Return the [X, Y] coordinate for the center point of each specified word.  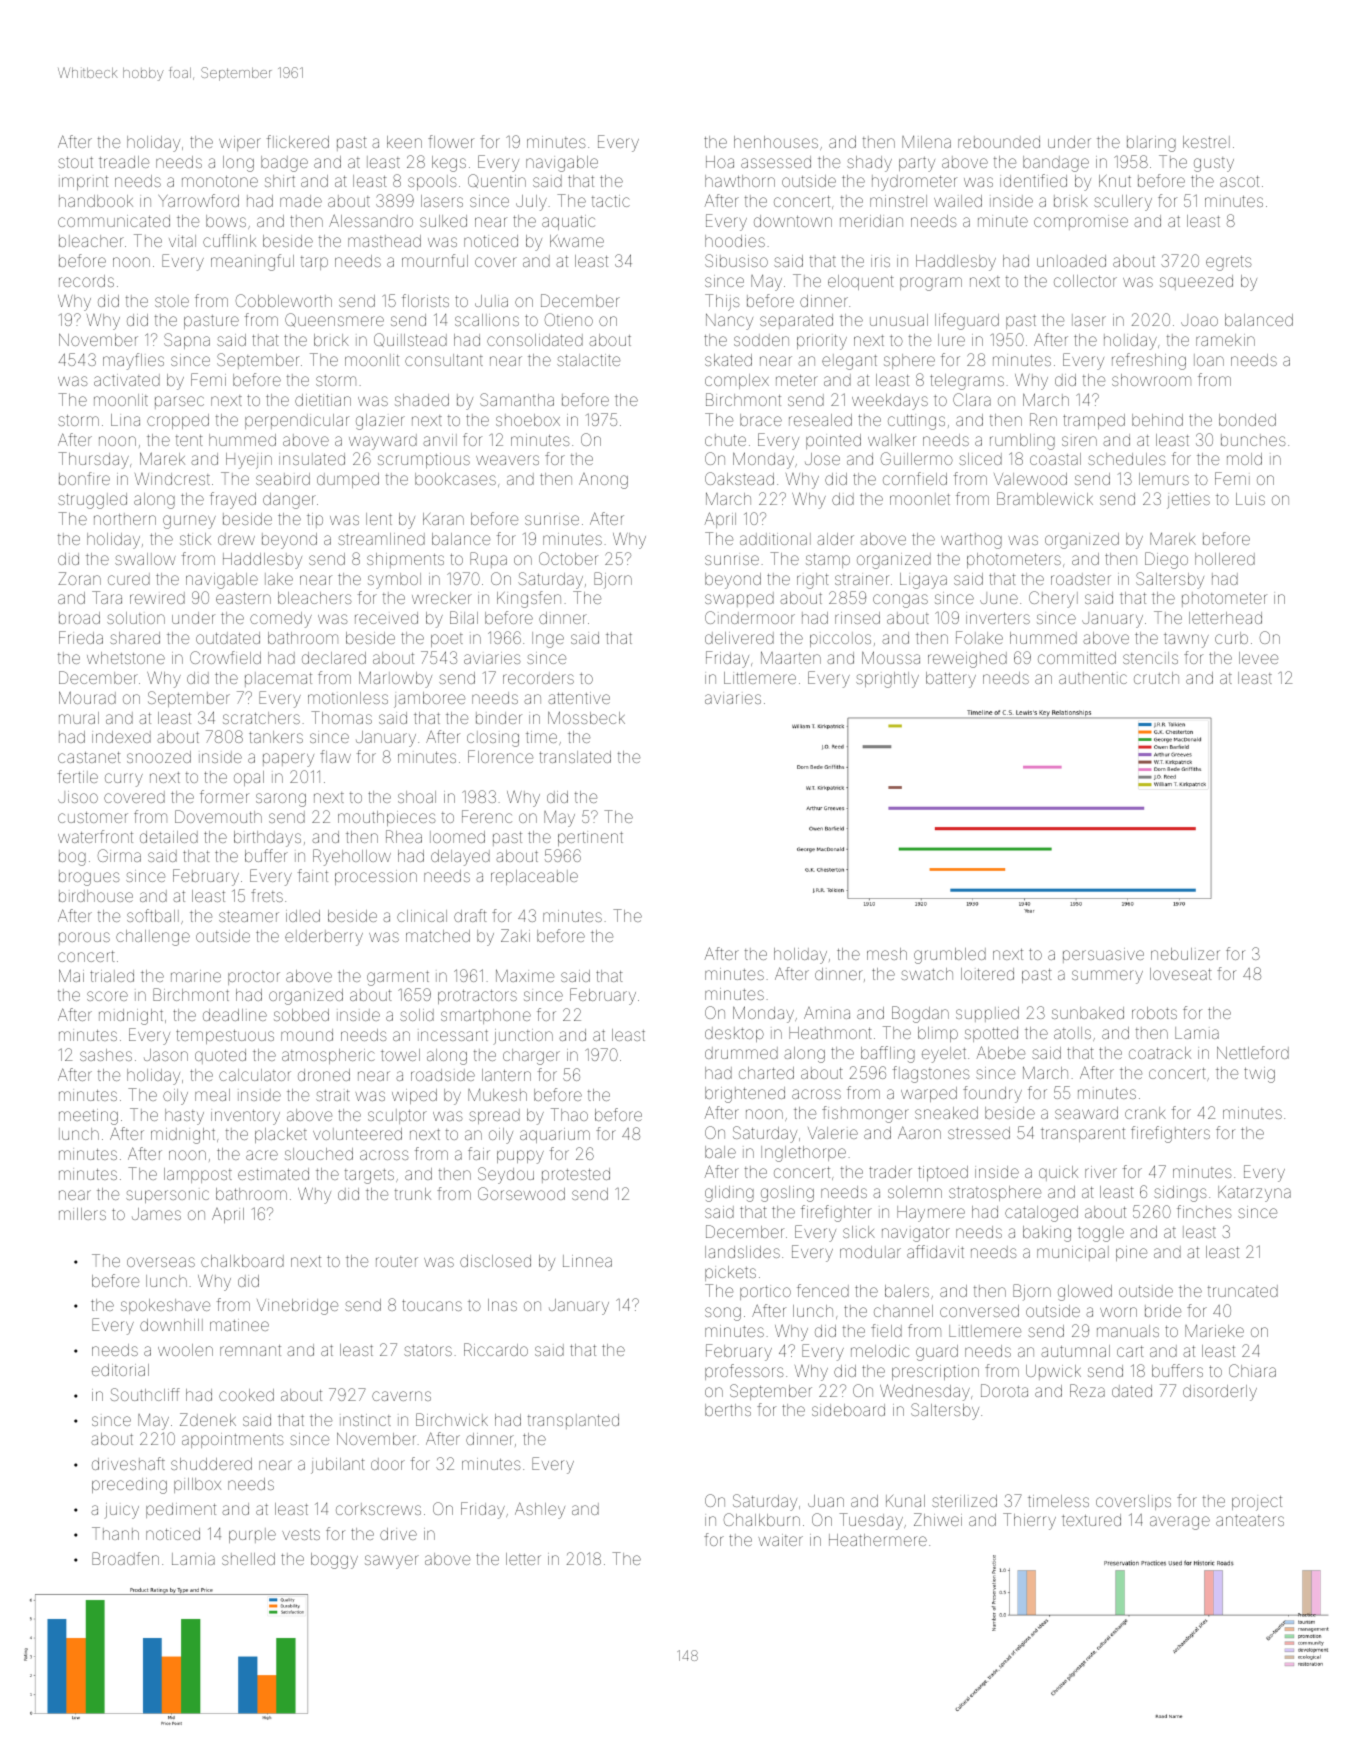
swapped [739, 599]
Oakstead [739, 478]
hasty [184, 1117]
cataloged [1041, 1214]
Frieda [81, 637]
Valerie [833, 1133]
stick [195, 539]
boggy [334, 1561]
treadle [124, 162]
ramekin [1225, 340]
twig [1259, 1075]
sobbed [301, 1015]
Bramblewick [1045, 498]
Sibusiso [736, 260]
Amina [827, 1013]
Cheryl [1053, 599]
